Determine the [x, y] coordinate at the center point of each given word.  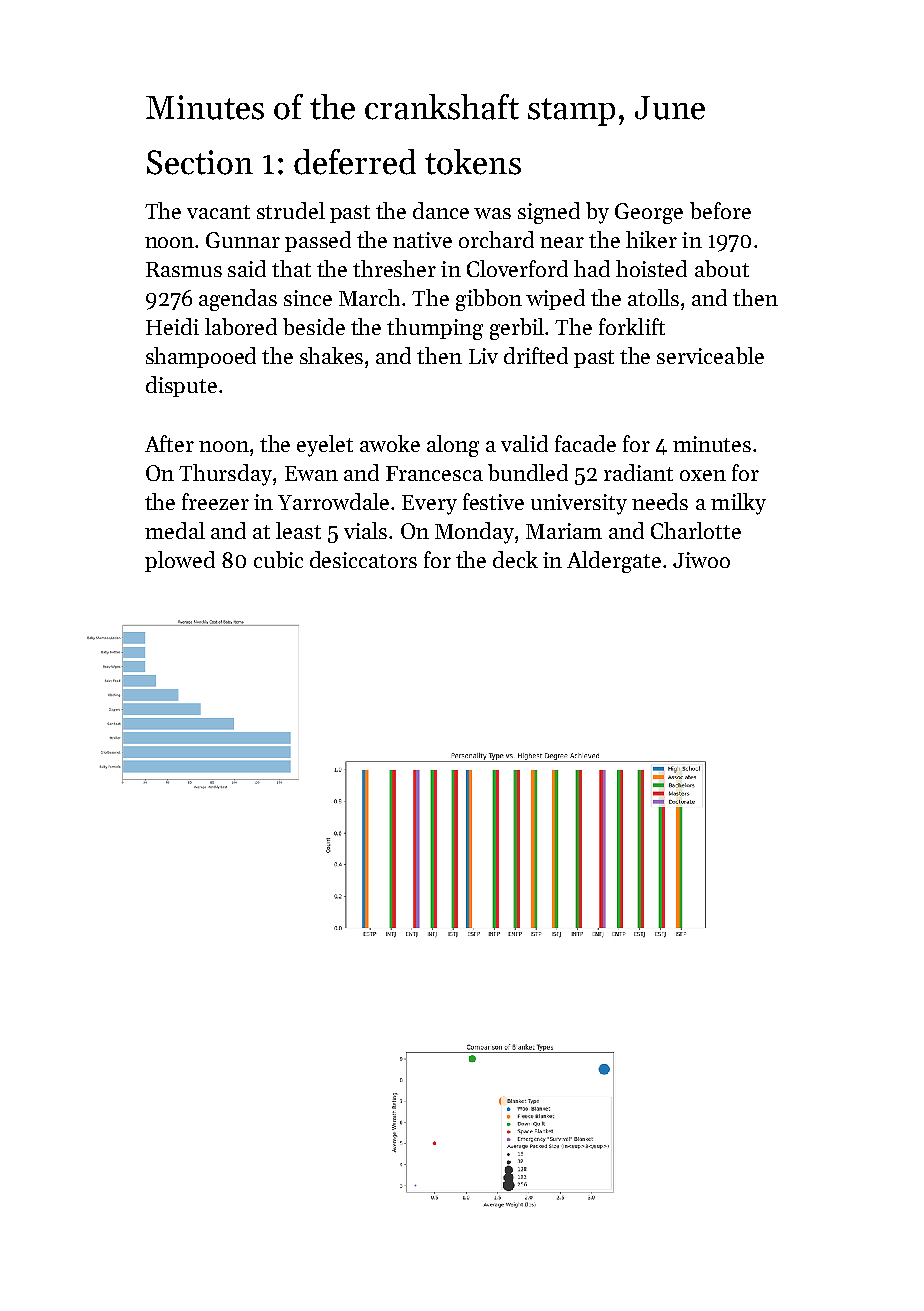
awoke [390, 443]
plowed [180, 561]
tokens [473, 162]
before [720, 210]
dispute [181, 386]
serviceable [710, 355]
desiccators [363, 559]
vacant [218, 212]
